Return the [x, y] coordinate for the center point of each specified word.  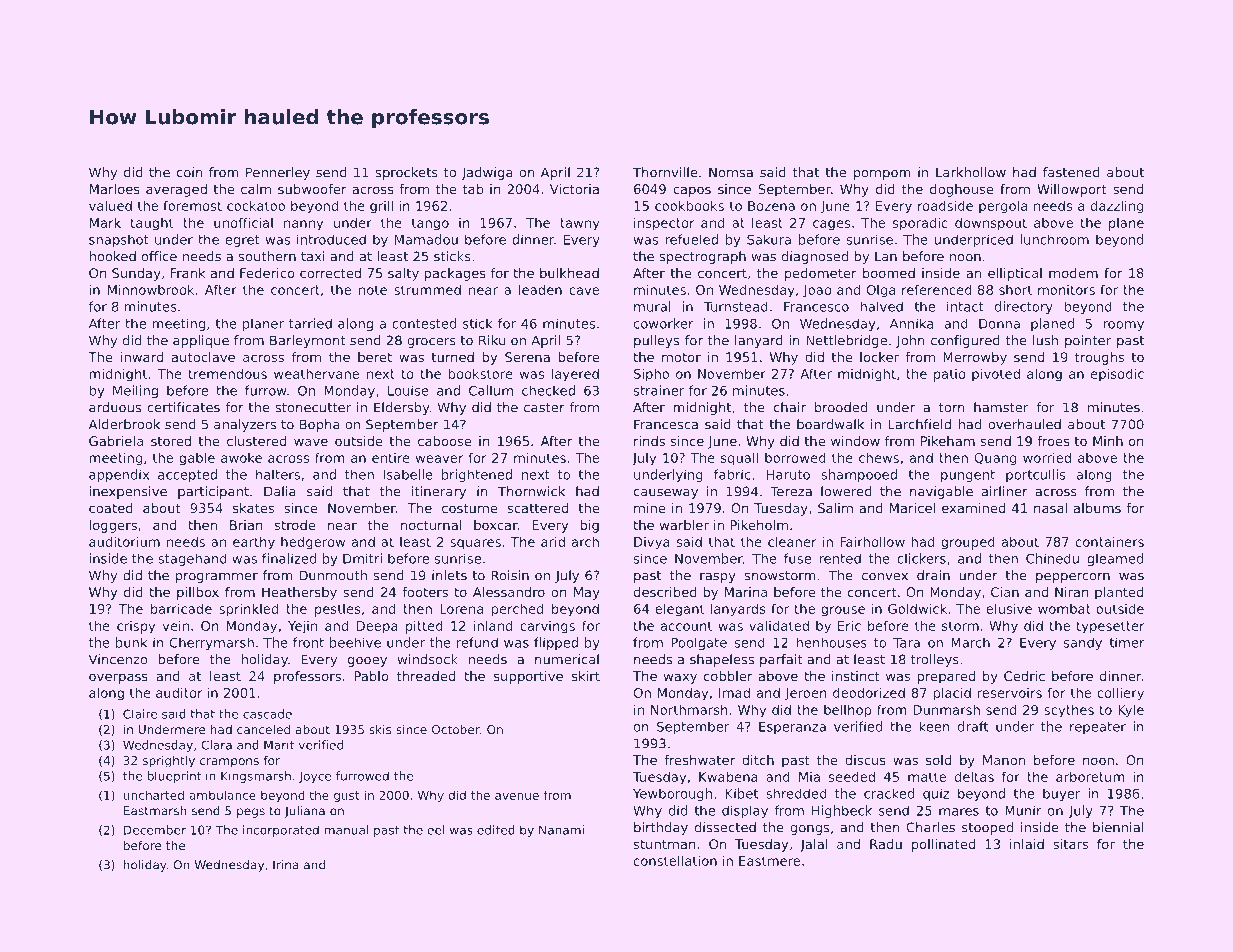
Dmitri [362, 558]
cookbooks [689, 205]
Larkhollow [971, 172]
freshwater [699, 760]
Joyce [315, 777]
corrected [330, 273]
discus [865, 760]
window [855, 441]
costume [470, 508]
